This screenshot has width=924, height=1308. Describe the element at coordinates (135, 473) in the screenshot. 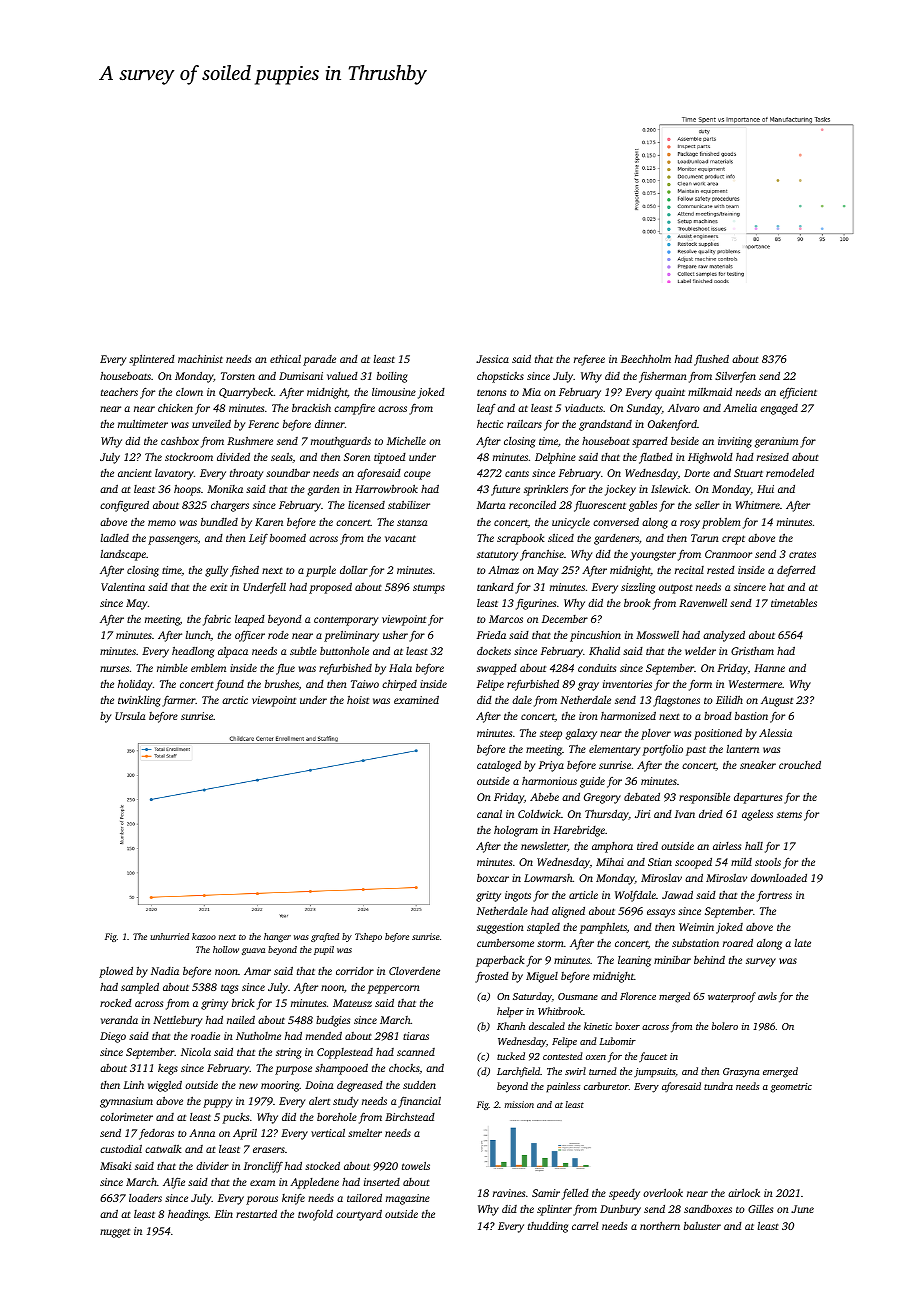

I see `ancient` at that location.
